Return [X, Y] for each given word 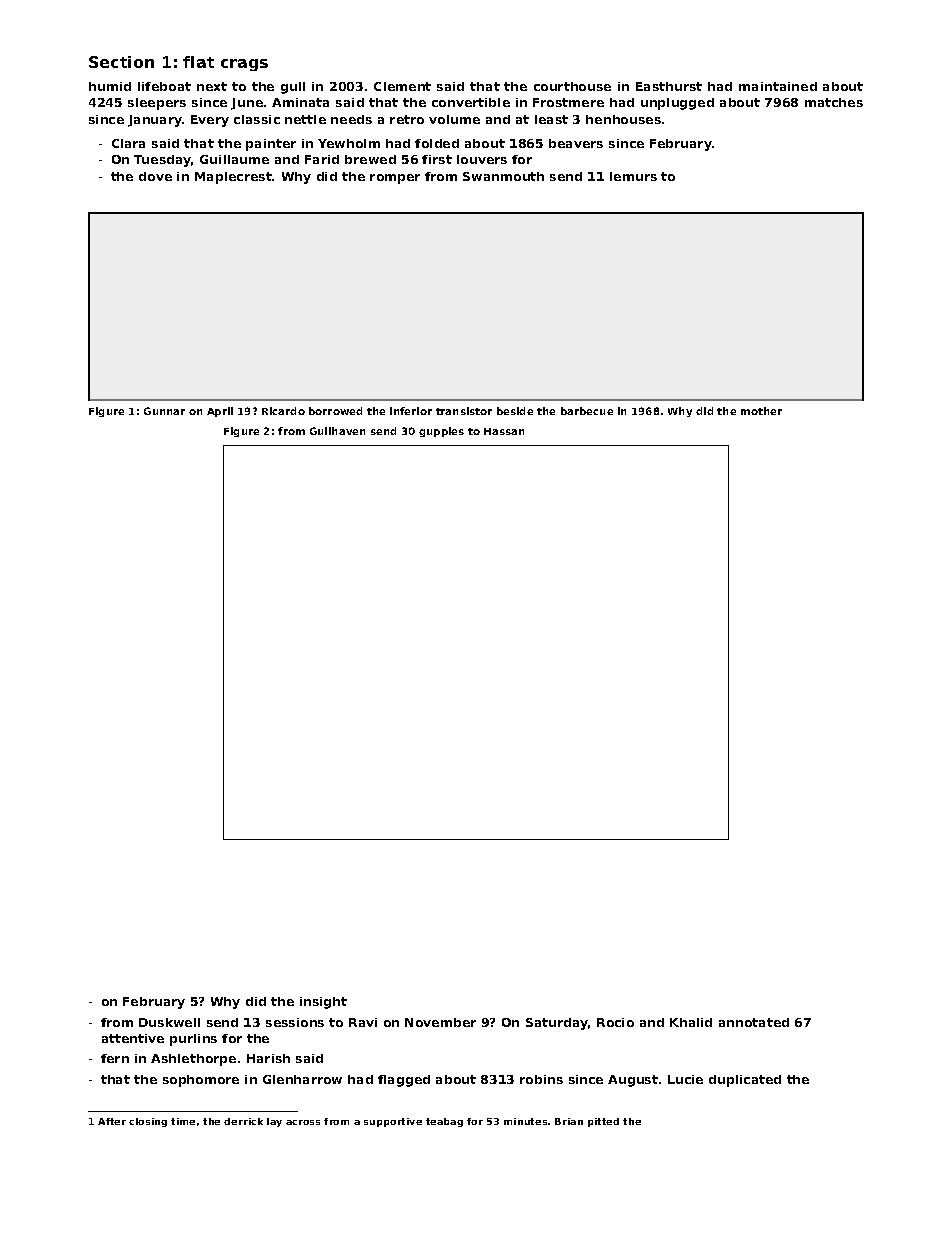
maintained [778, 86]
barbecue [587, 411]
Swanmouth [503, 176]
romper [395, 179]
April [220, 412]
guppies [441, 432]
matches [834, 102]
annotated [754, 1022]
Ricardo [283, 411]
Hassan [504, 431]
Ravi [363, 1022]
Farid [322, 159]
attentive [133, 1038]
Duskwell [169, 1022]
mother [761, 411]
